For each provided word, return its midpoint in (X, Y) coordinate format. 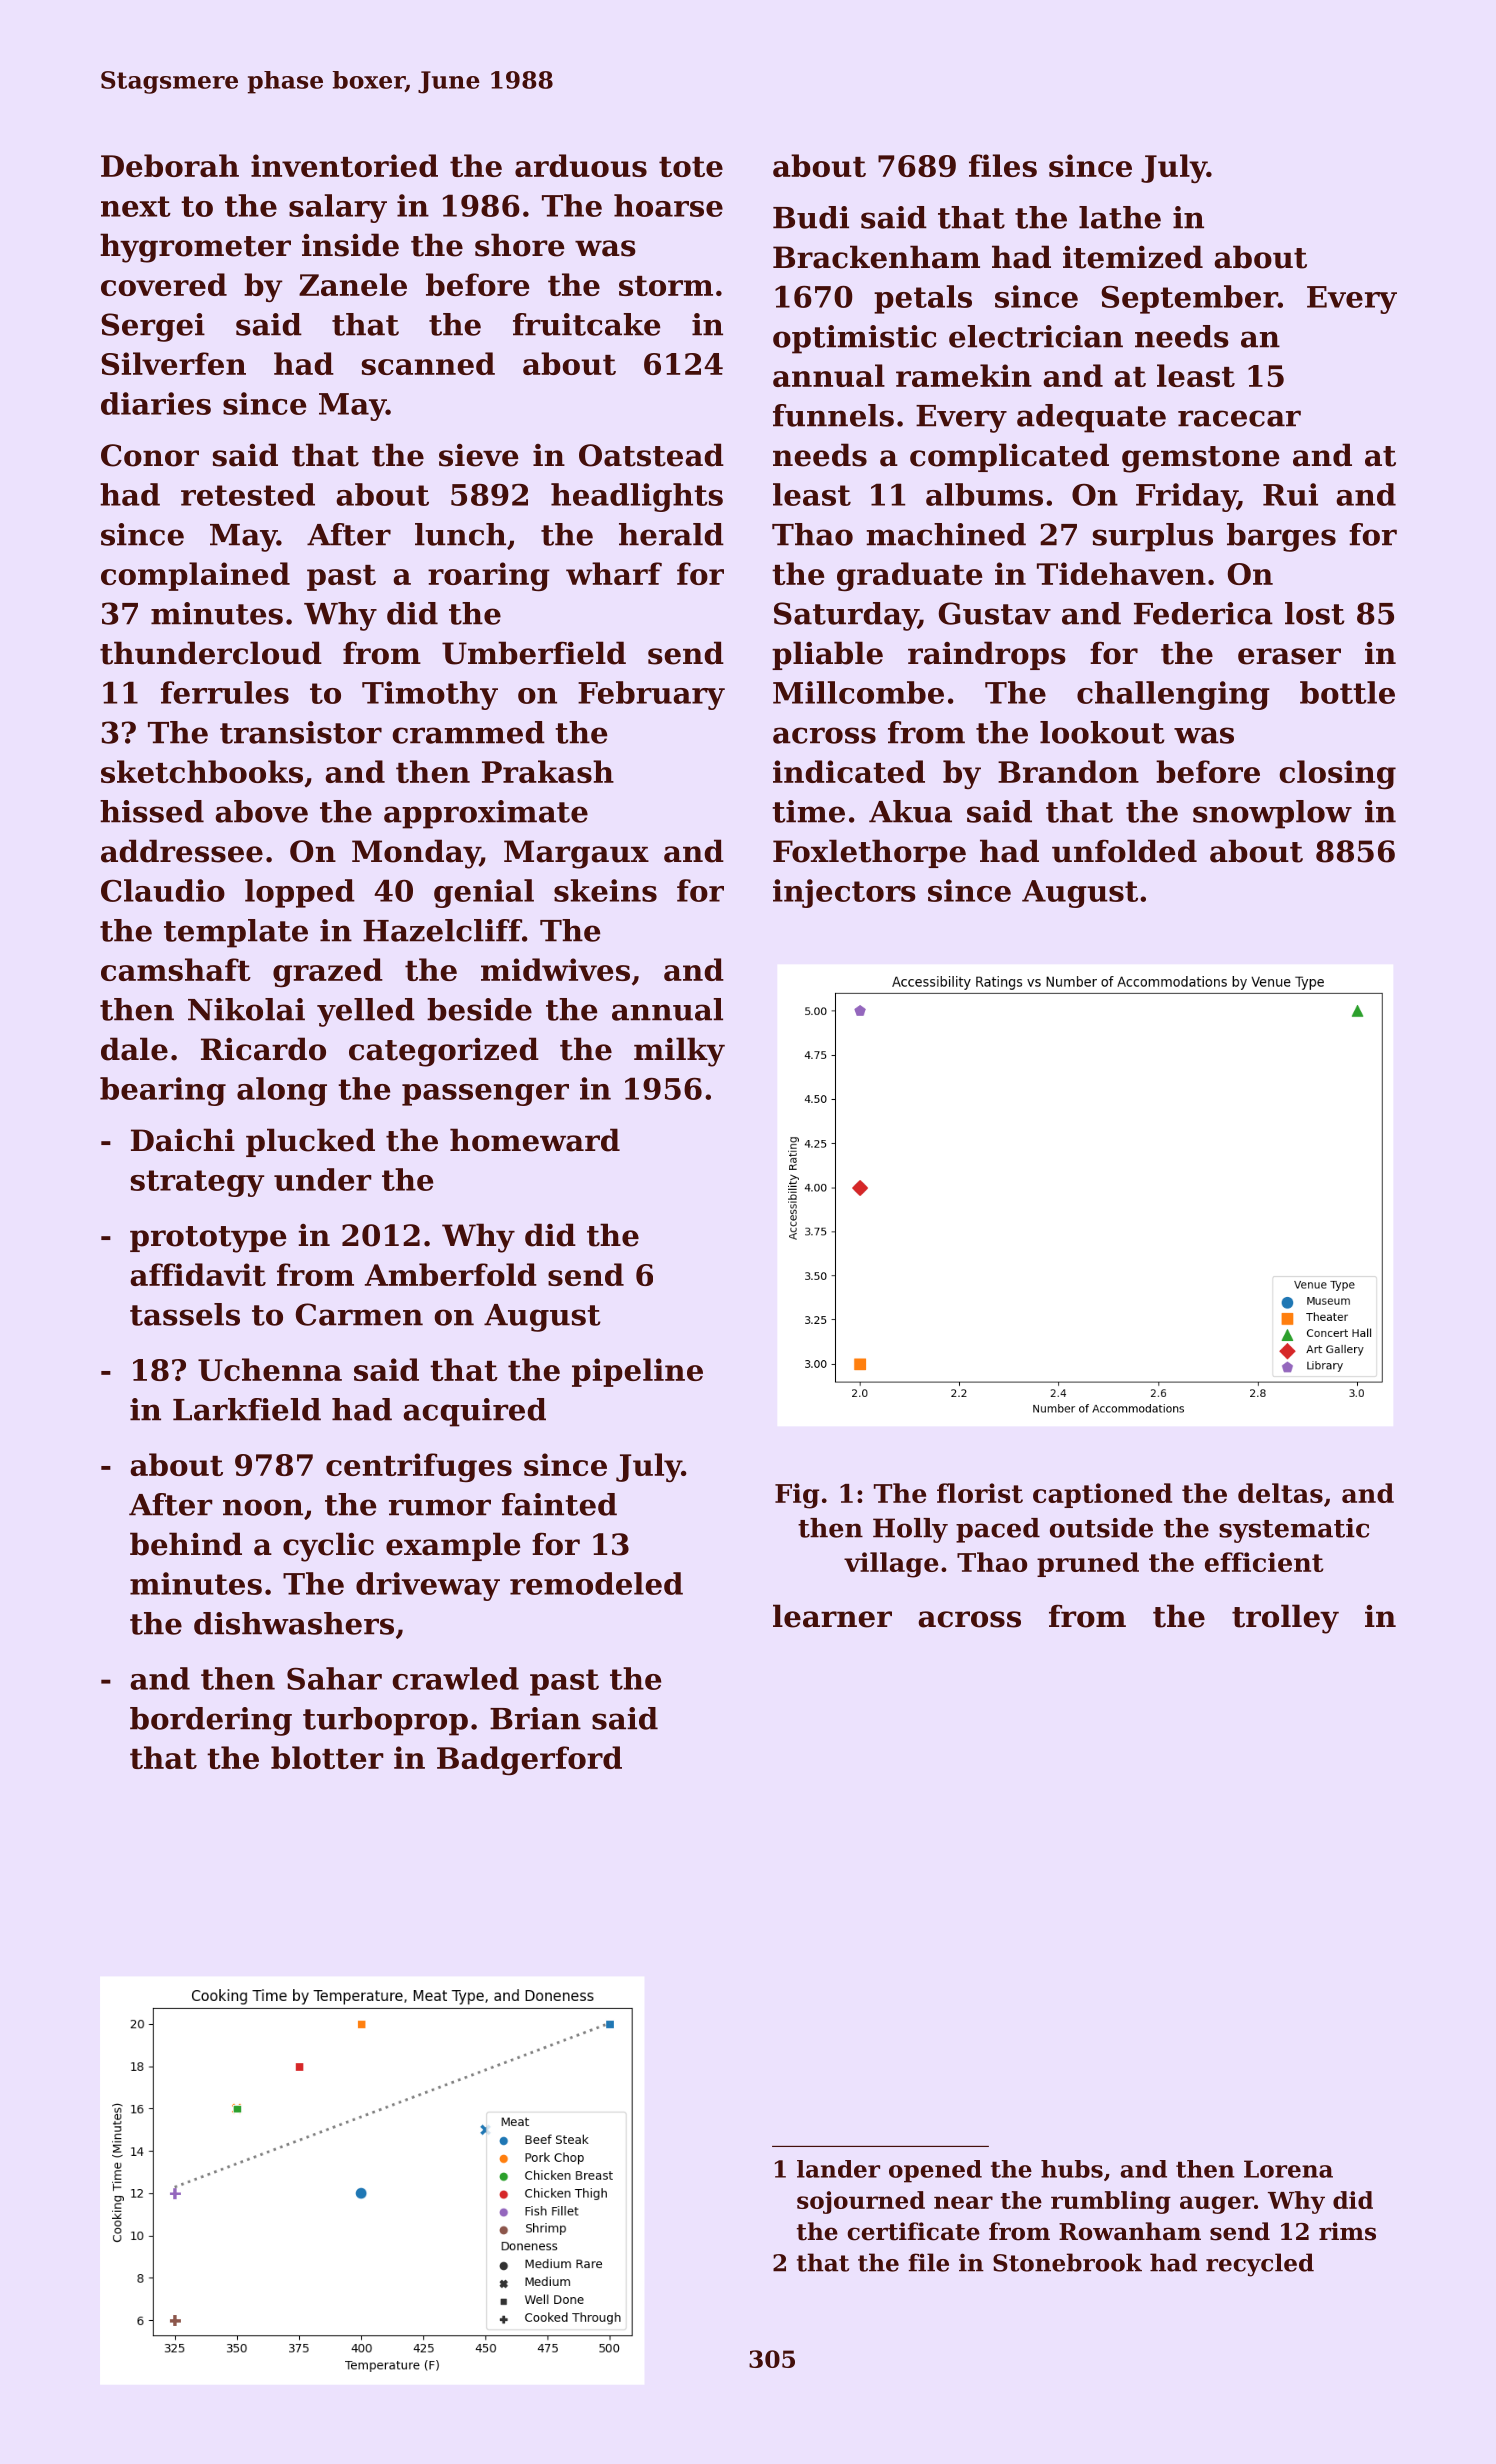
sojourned (861, 2202)
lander (838, 2169)
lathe (1120, 217)
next (136, 206)
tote (691, 167)
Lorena (1288, 2169)
